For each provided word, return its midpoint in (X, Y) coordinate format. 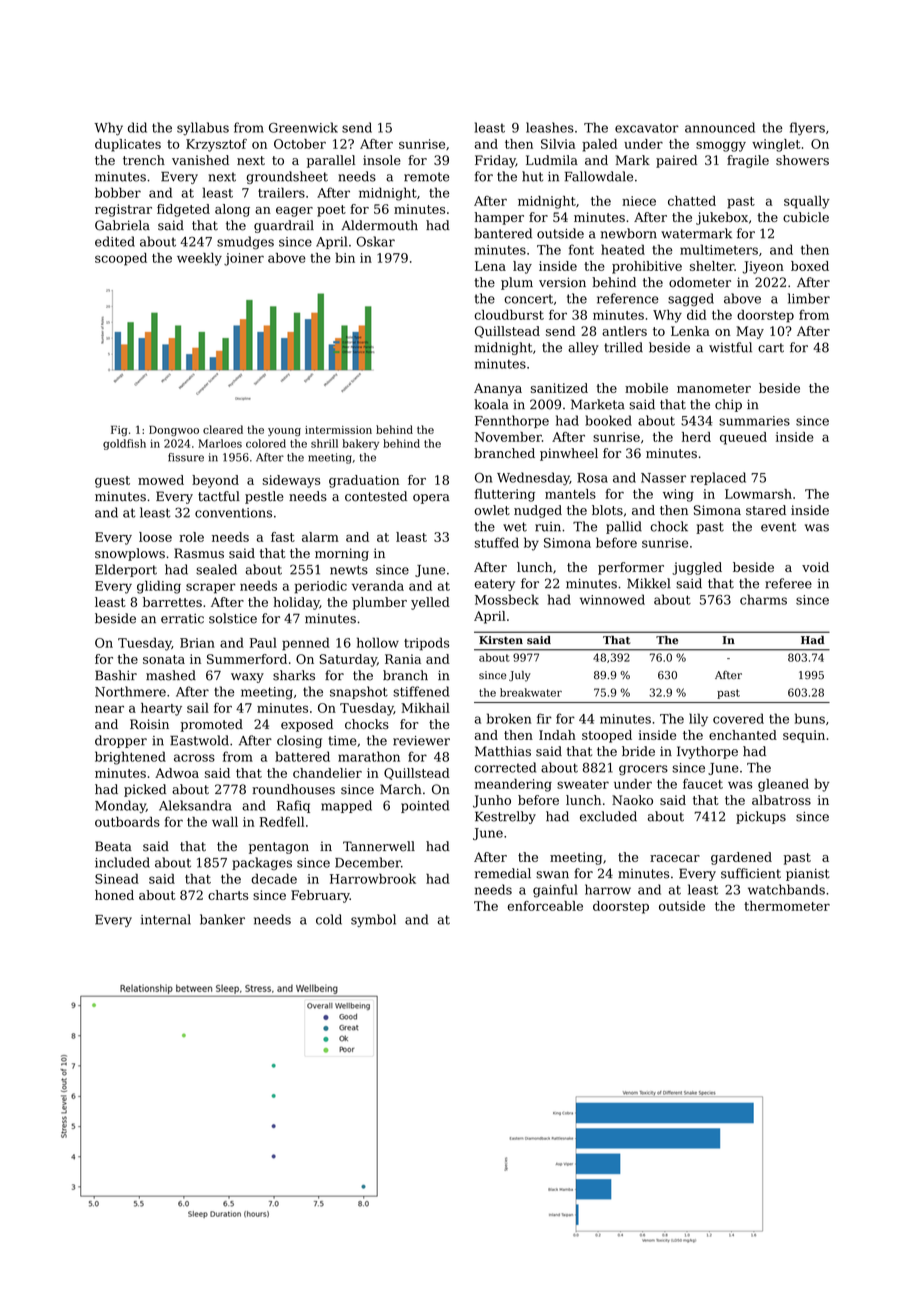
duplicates (128, 145)
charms (763, 599)
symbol (373, 920)
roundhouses (293, 789)
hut (532, 176)
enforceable (545, 906)
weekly (199, 259)
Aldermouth (379, 225)
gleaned (783, 785)
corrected (505, 767)
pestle (264, 497)
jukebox (722, 218)
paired (676, 161)
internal (166, 919)
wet (515, 527)
